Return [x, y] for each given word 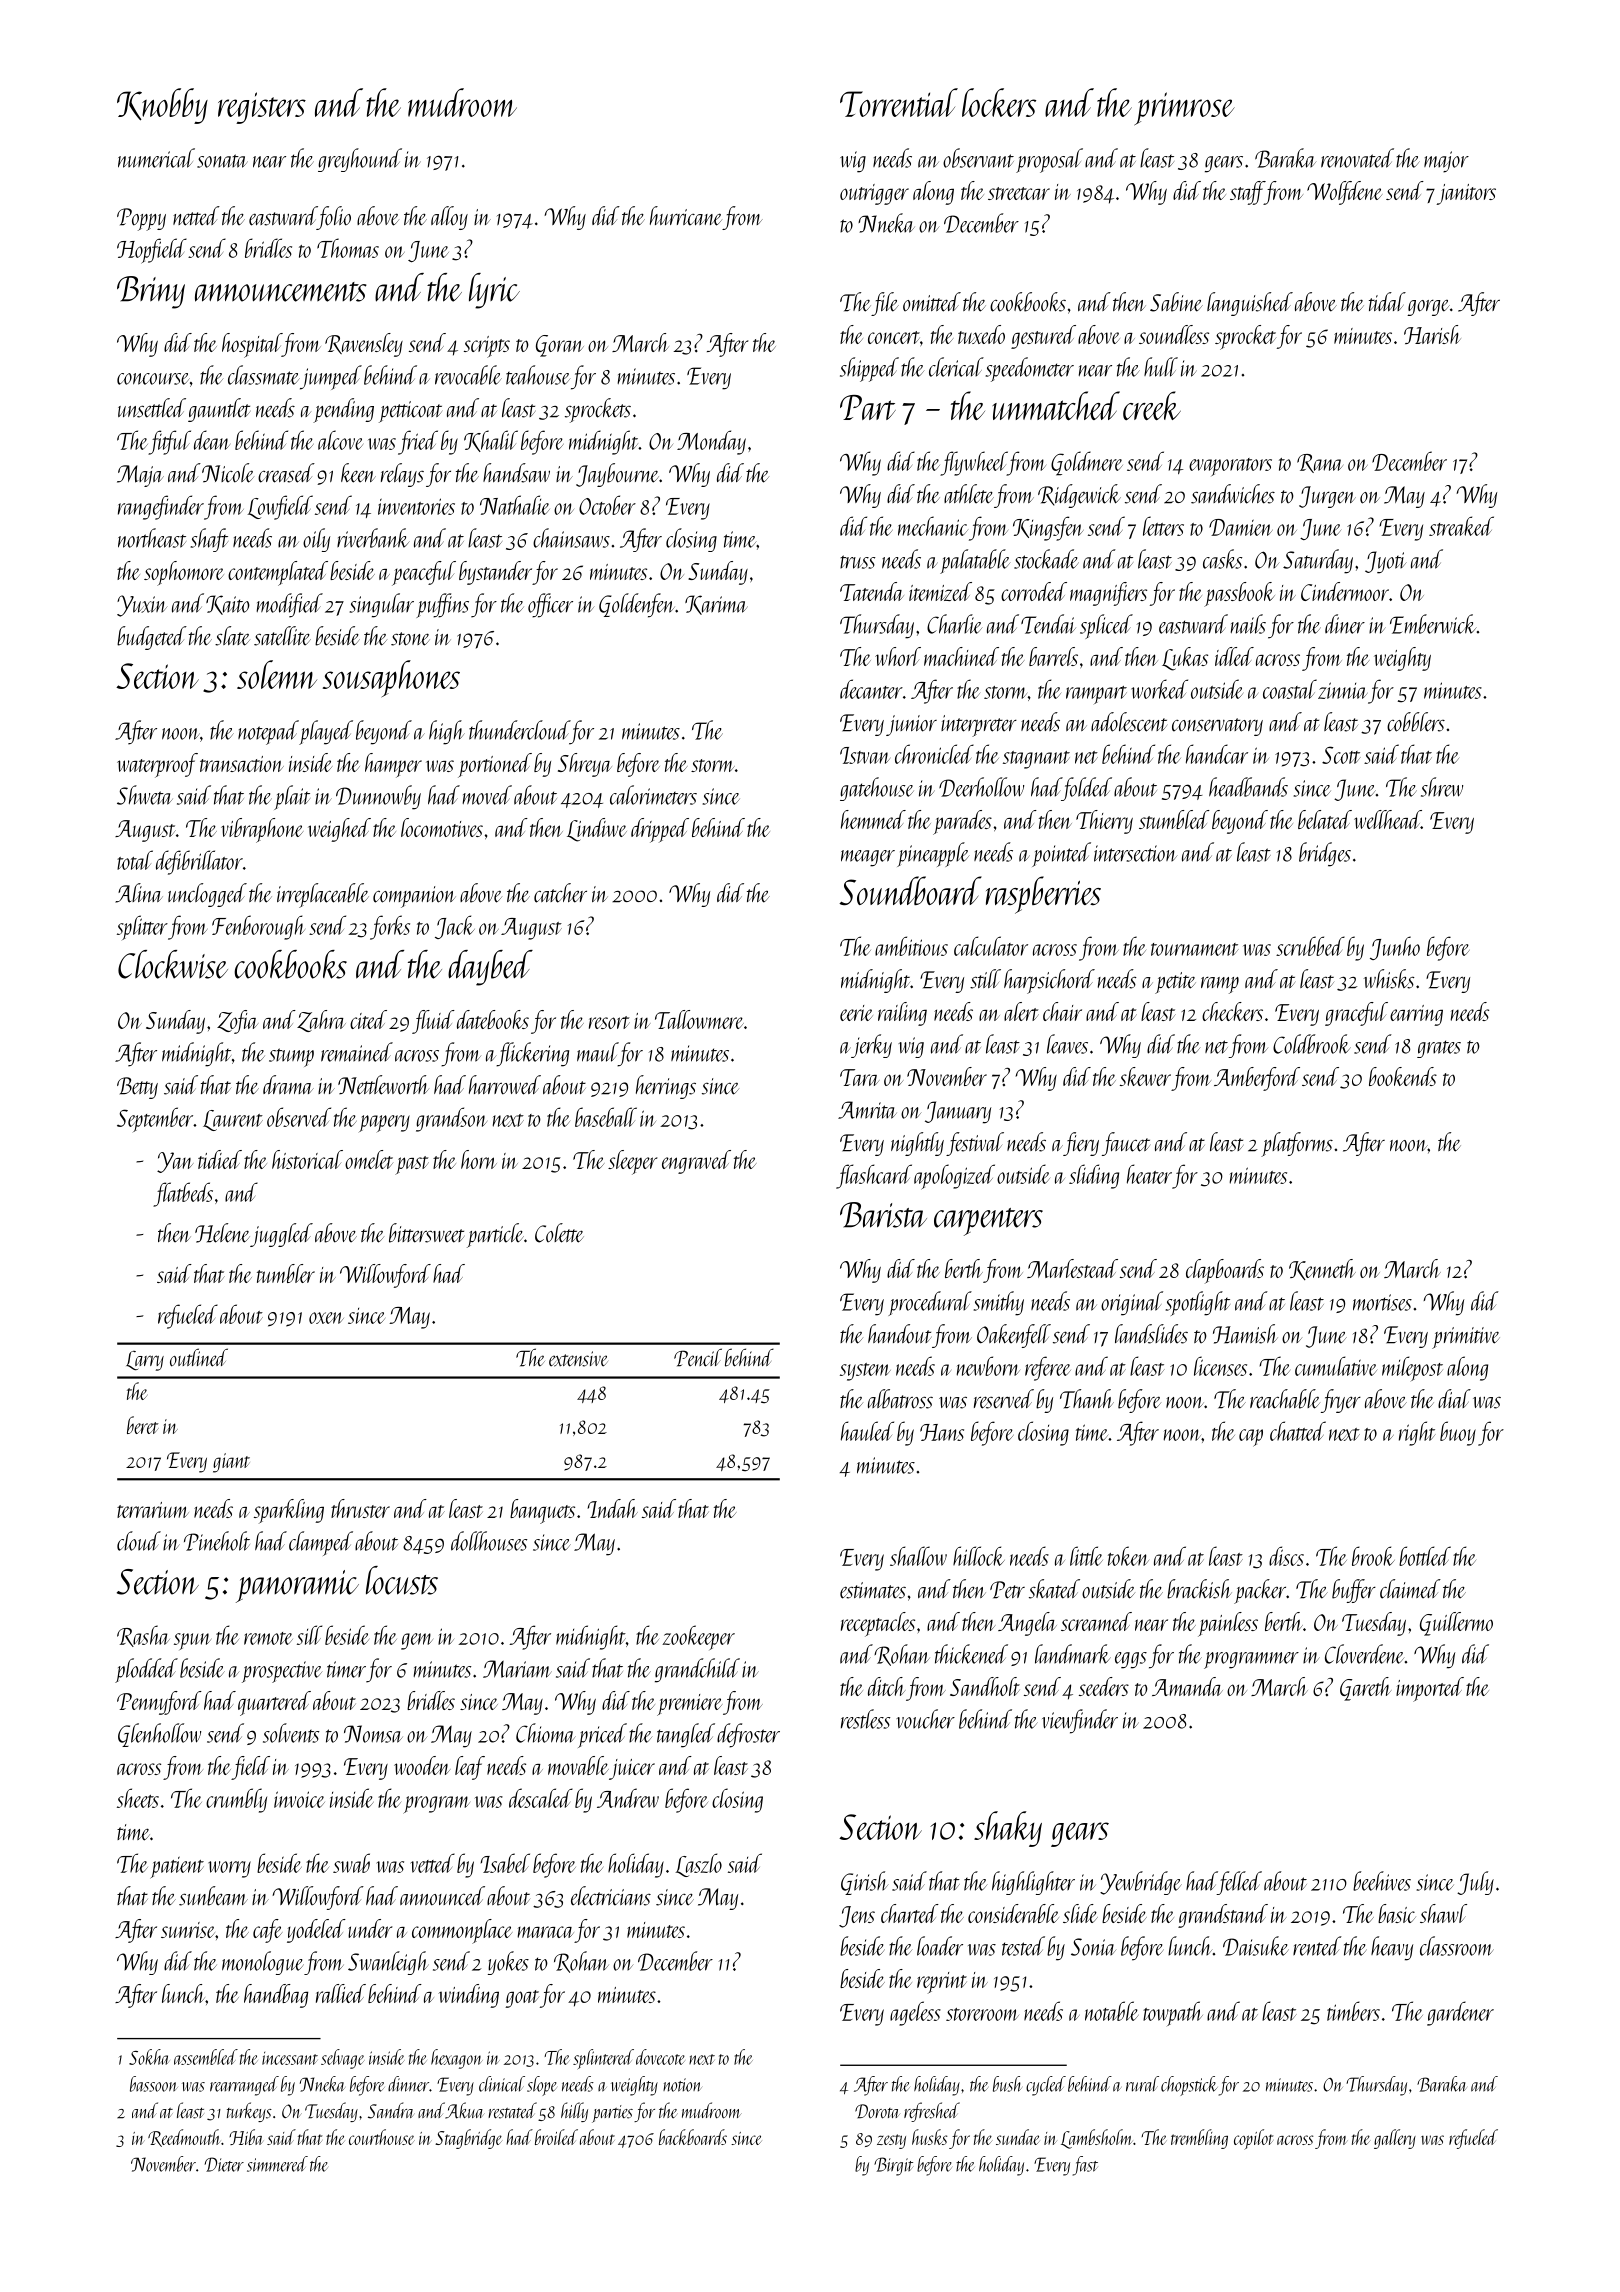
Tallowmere [699, 1019]
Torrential [899, 102]
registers [262, 108]
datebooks [493, 1019]
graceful [1356, 1014]
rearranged [244, 2086]
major [1446, 162]
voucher [925, 1719]
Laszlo [698, 1865]
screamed [1096, 1621]
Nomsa [373, 1734]
